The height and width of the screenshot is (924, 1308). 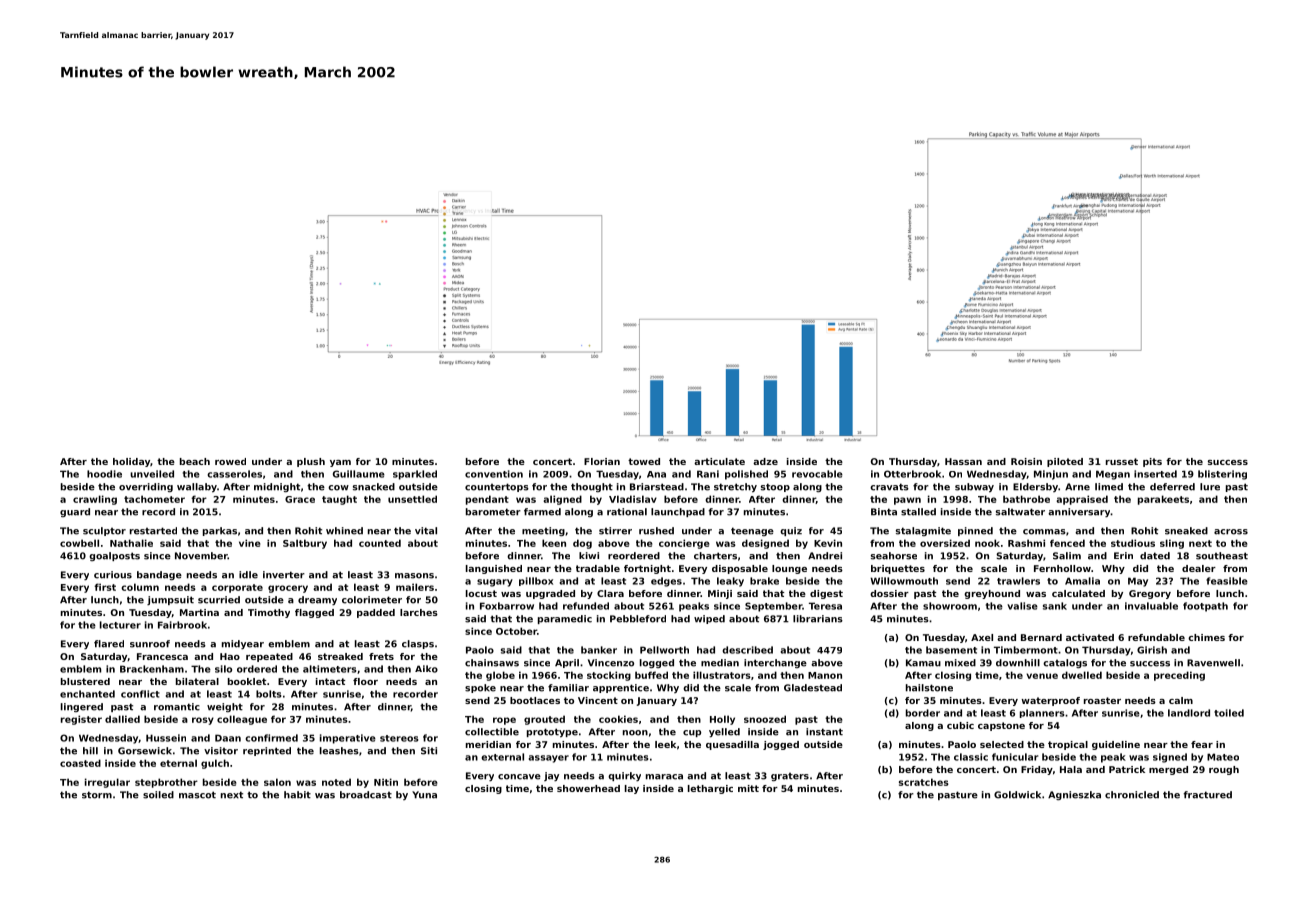 I want to click on rowed, so click(x=230, y=461).
